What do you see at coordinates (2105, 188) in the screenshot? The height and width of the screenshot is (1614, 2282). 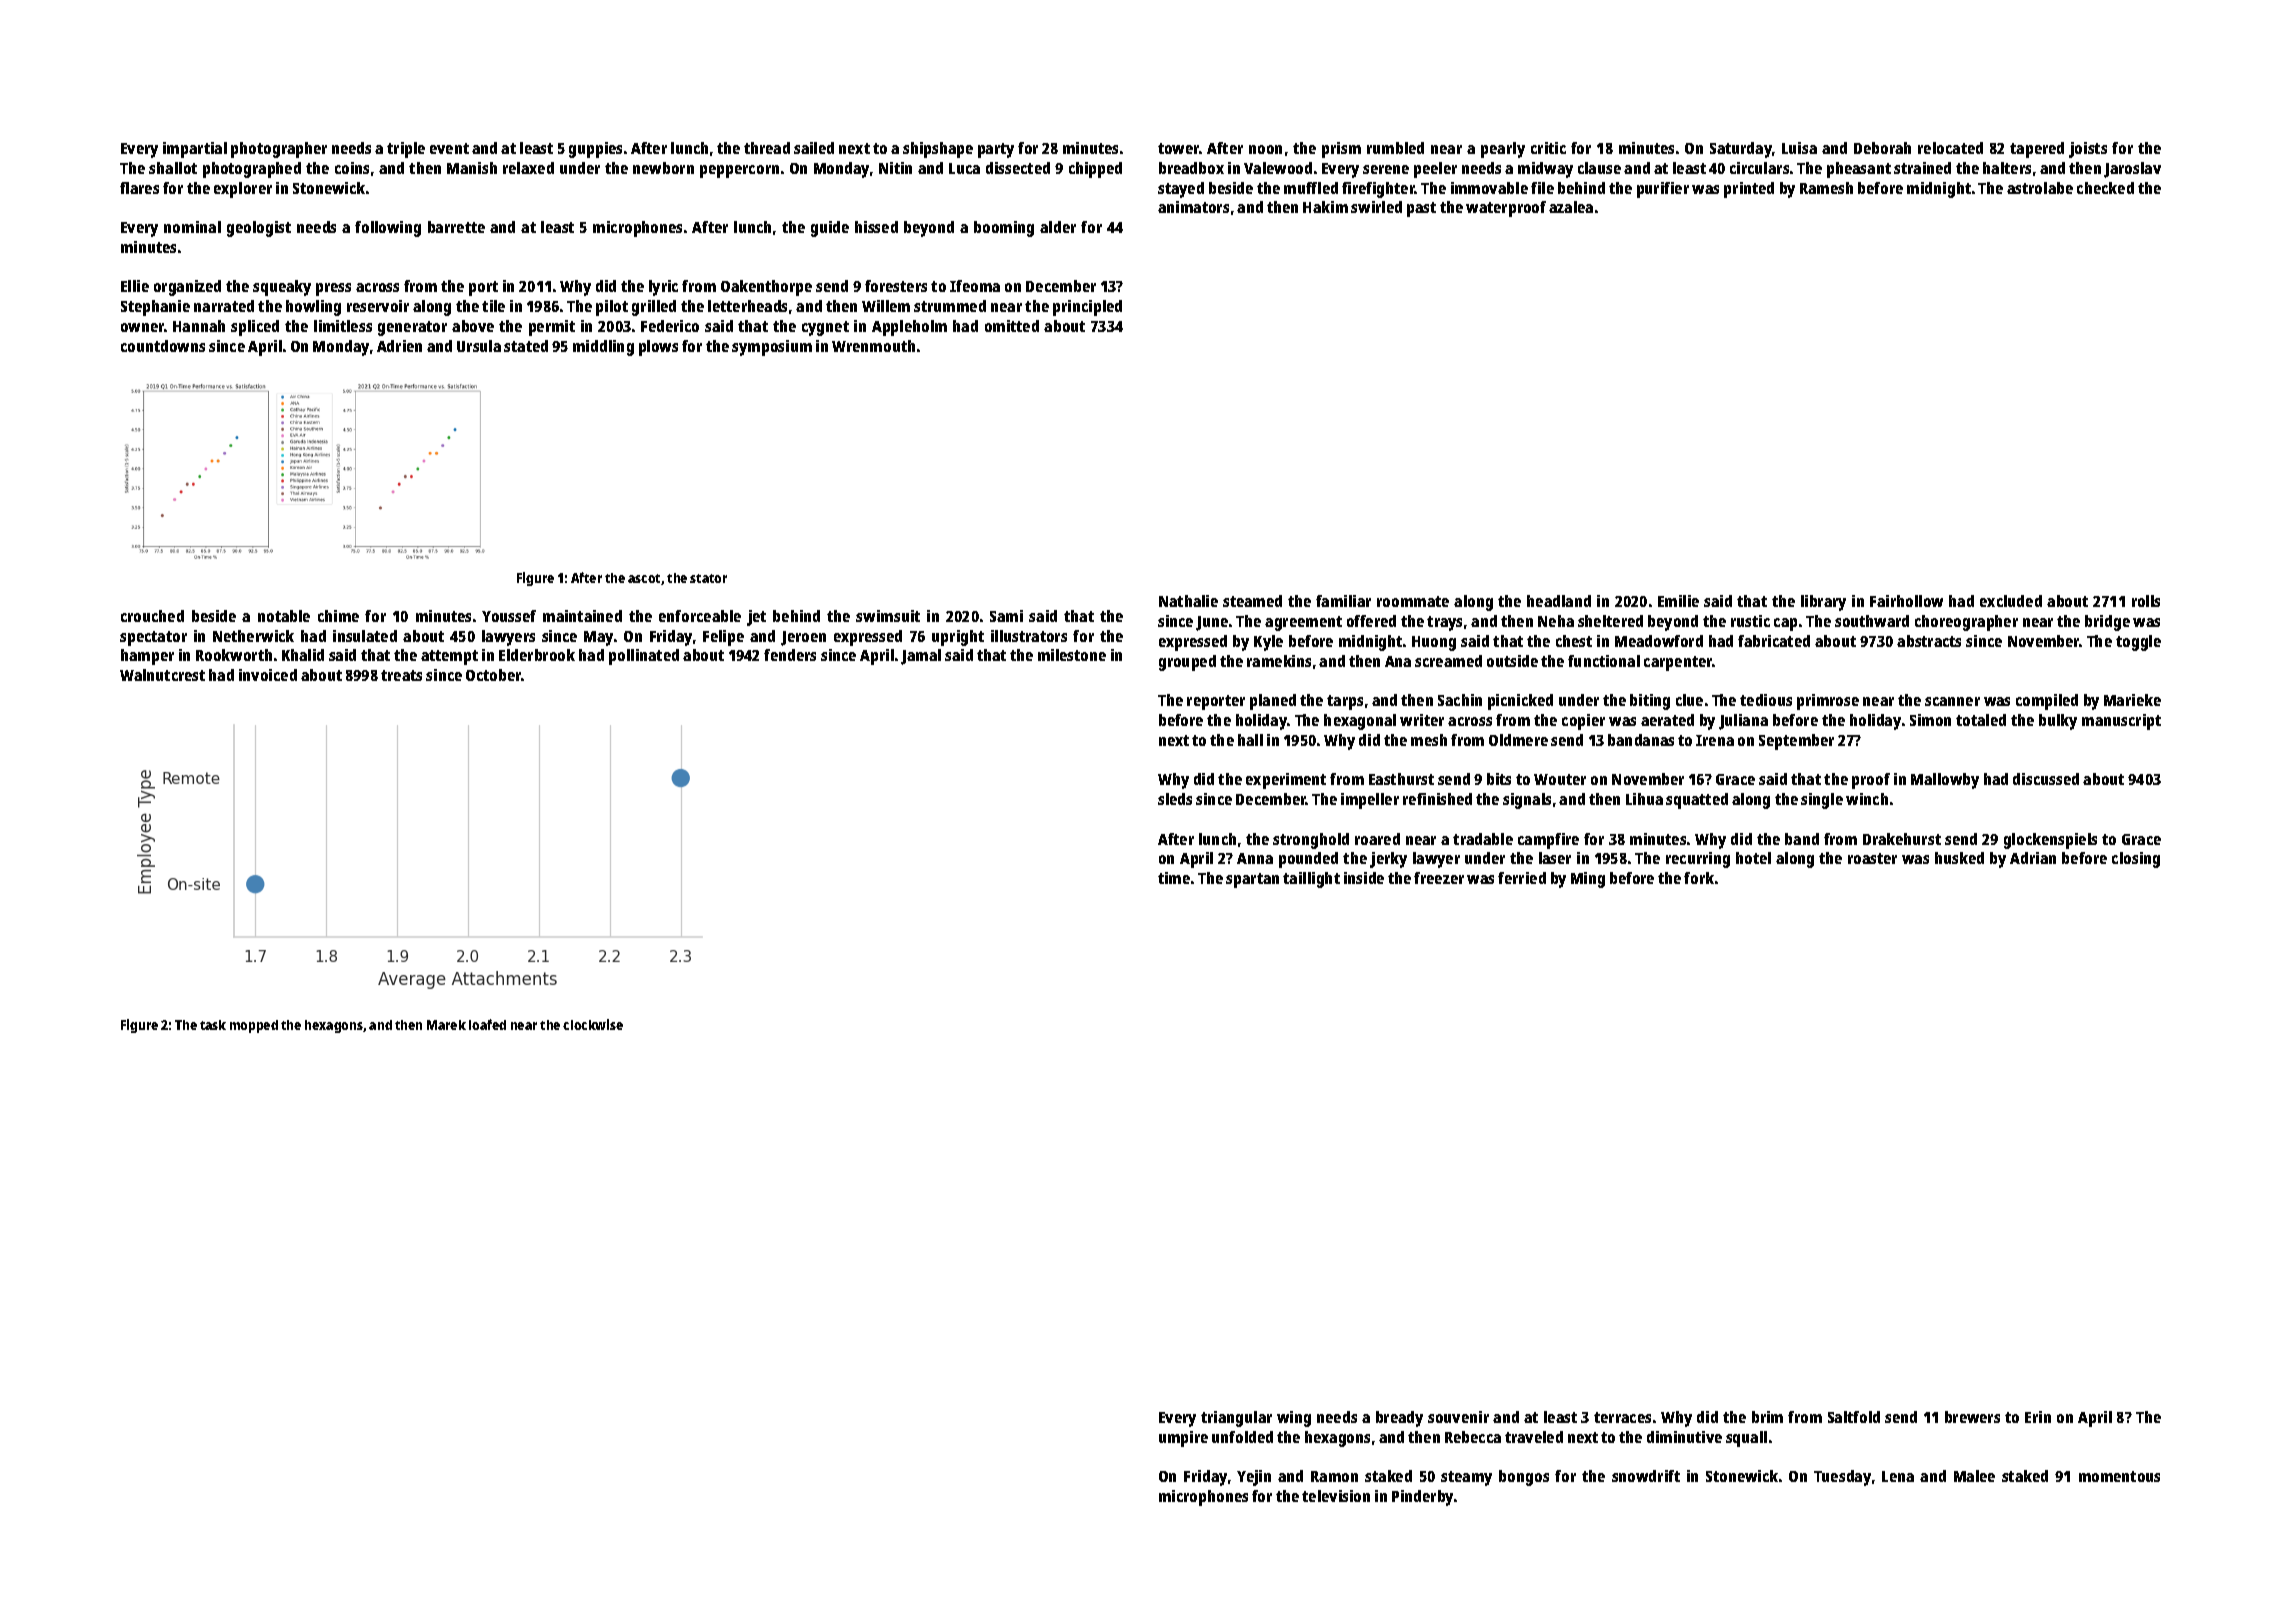 I see `checked` at bounding box center [2105, 188].
